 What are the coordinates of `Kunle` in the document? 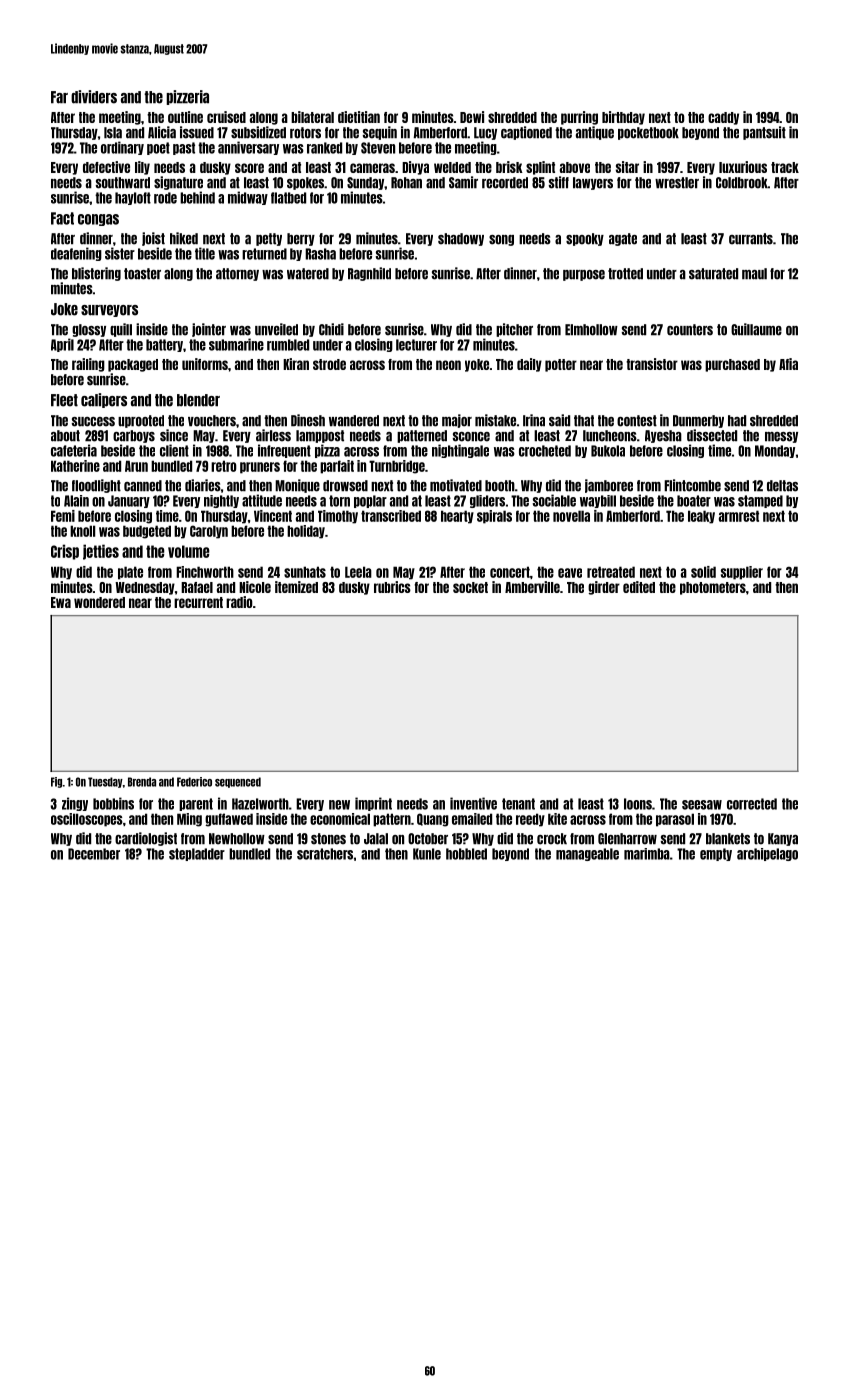 It's located at (427, 854).
